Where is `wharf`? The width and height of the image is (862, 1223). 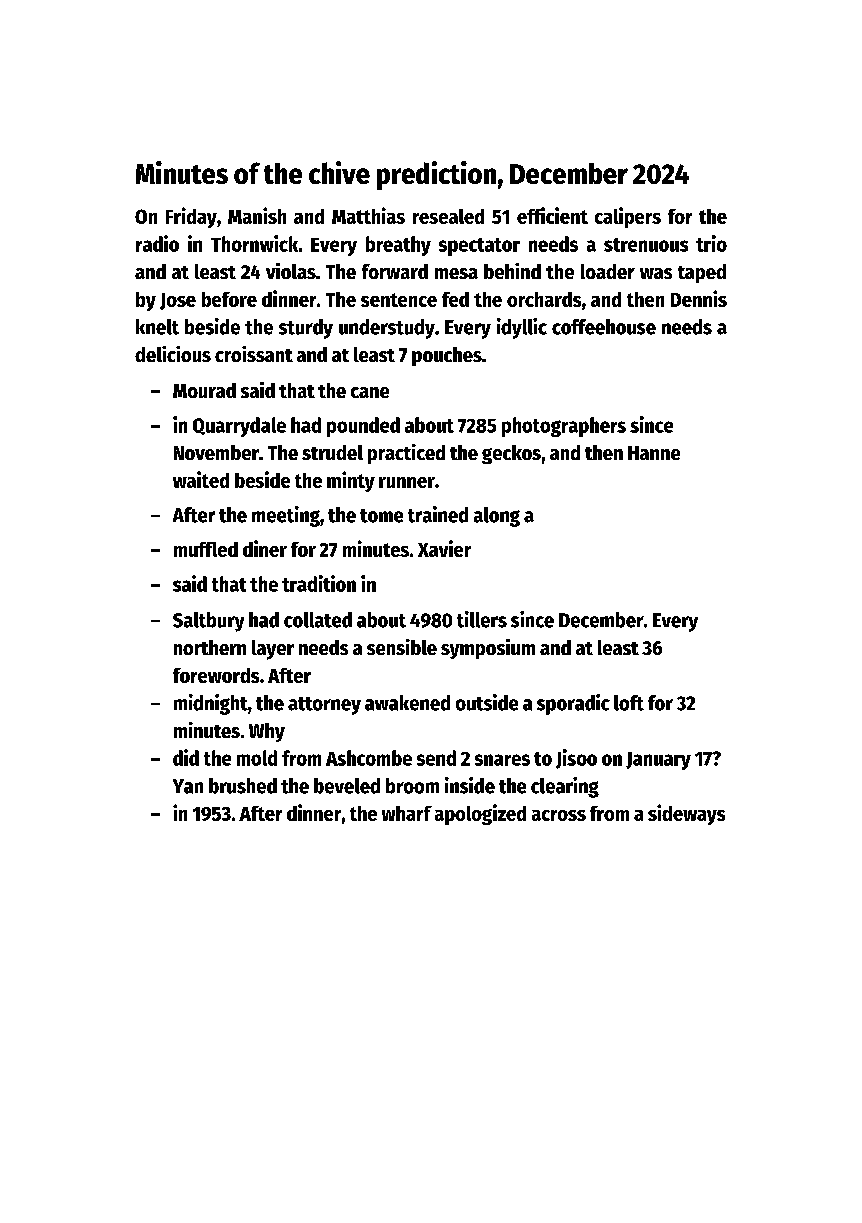 wharf is located at coordinates (407, 813).
